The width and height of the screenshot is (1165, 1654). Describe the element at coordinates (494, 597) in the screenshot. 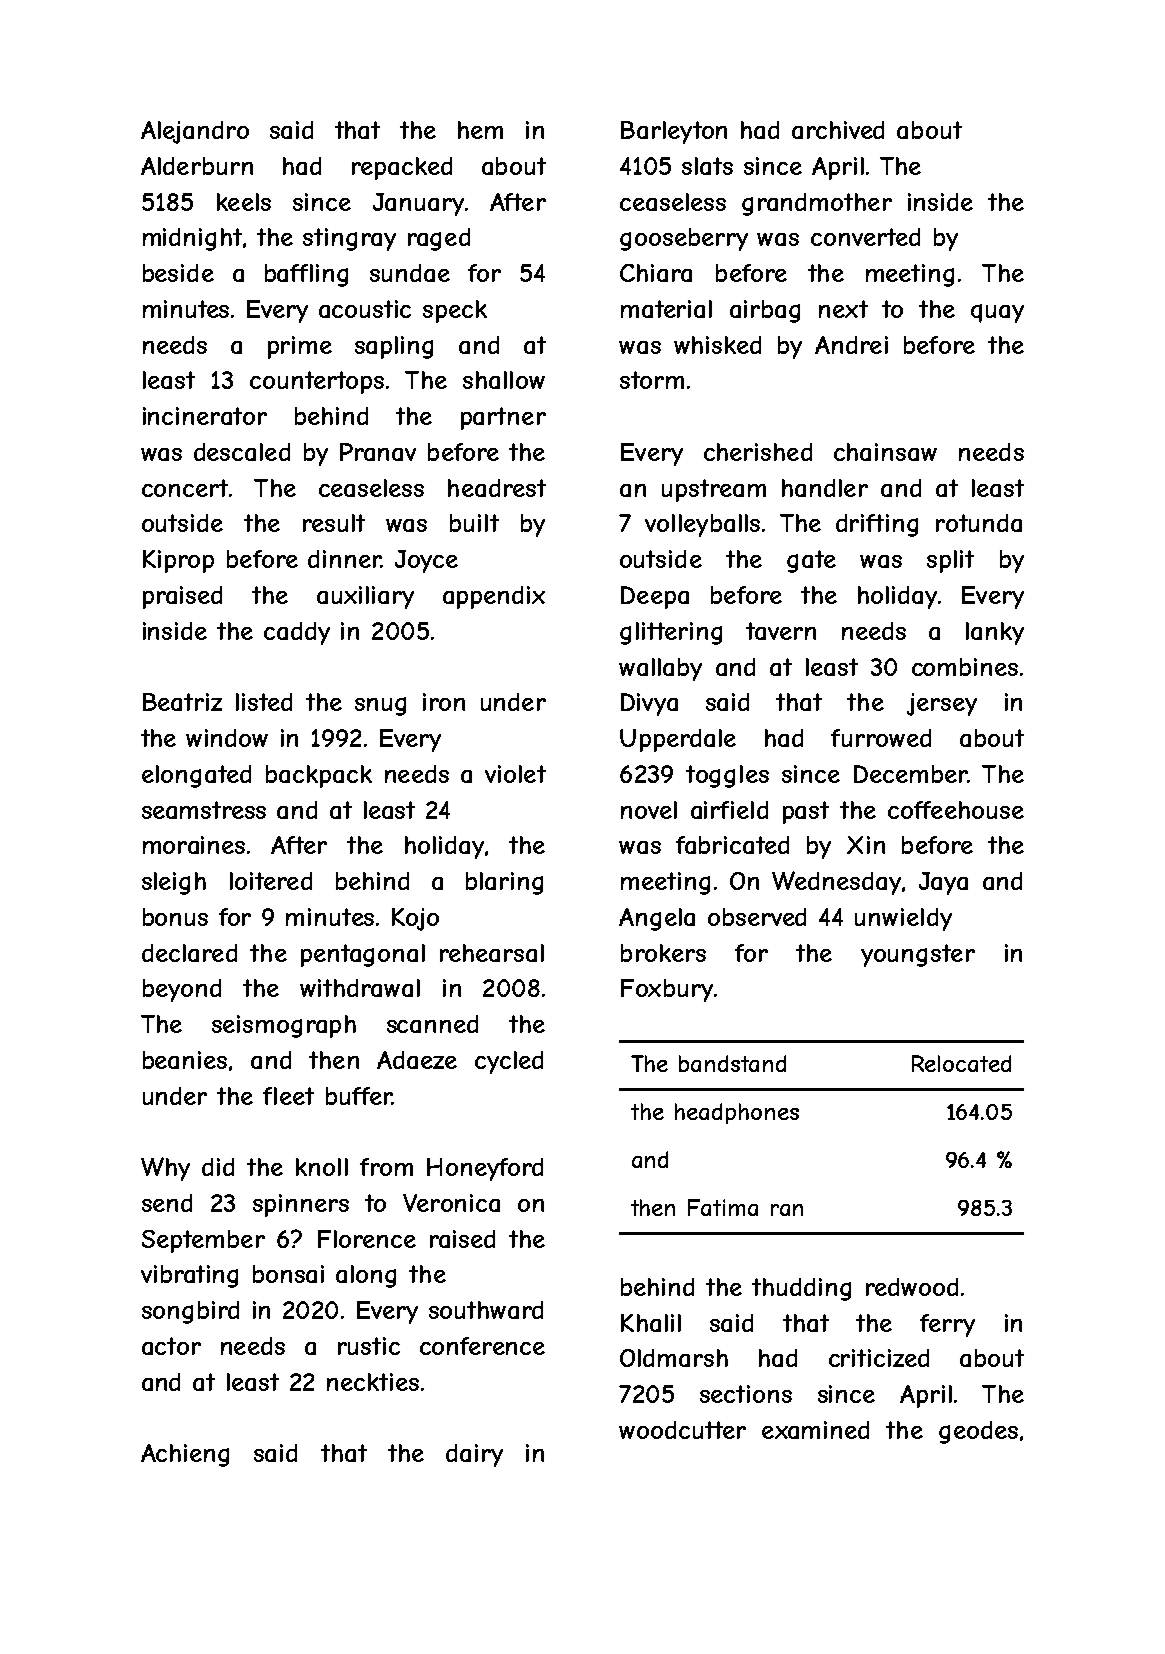

I see `appendix` at that location.
